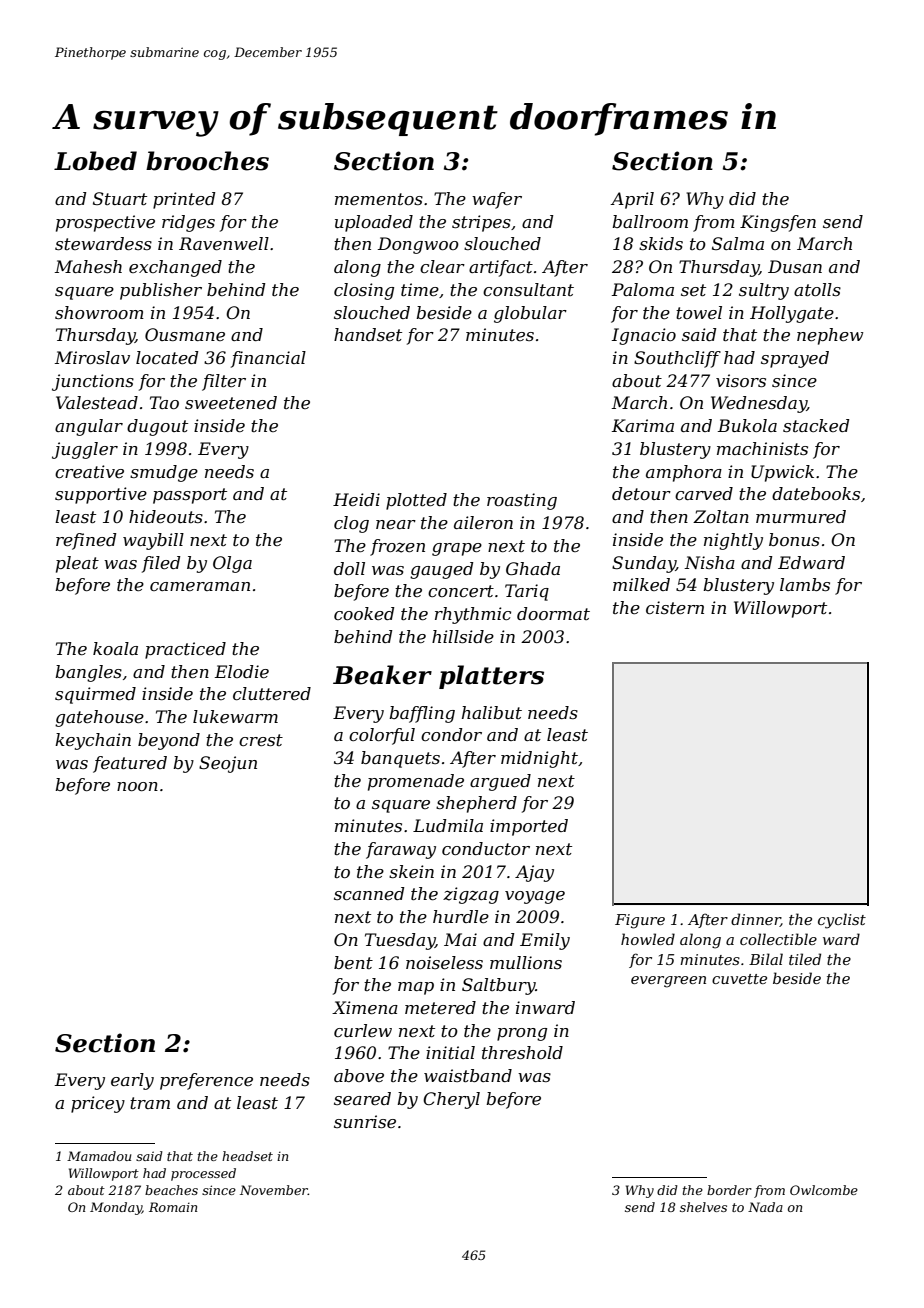 The height and width of the document is (1308, 924). Describe the element at coordinates (382, 675) in the document. I see `Beaker` at that location.
